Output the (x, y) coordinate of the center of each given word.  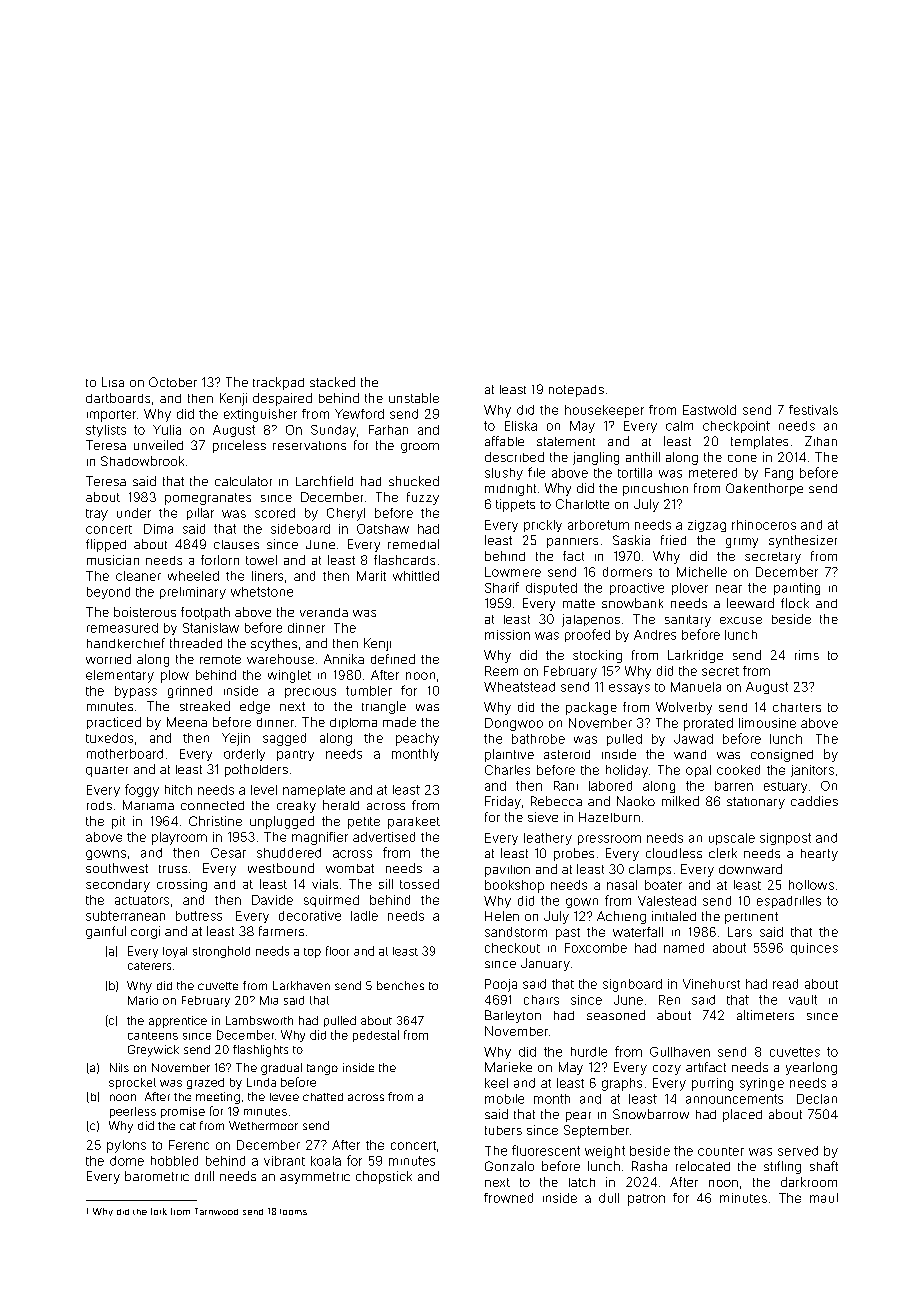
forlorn (220, 560)
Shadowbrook (142, 461)
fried (673, 540)
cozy (667, 1070)
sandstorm (516, 932)
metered (713, 473)
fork (159, 1211)
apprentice (178, 1022)
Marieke (508, 1067)
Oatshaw (383, 529)
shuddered (289, 853)
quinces (814, 949)
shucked (414, 481)
